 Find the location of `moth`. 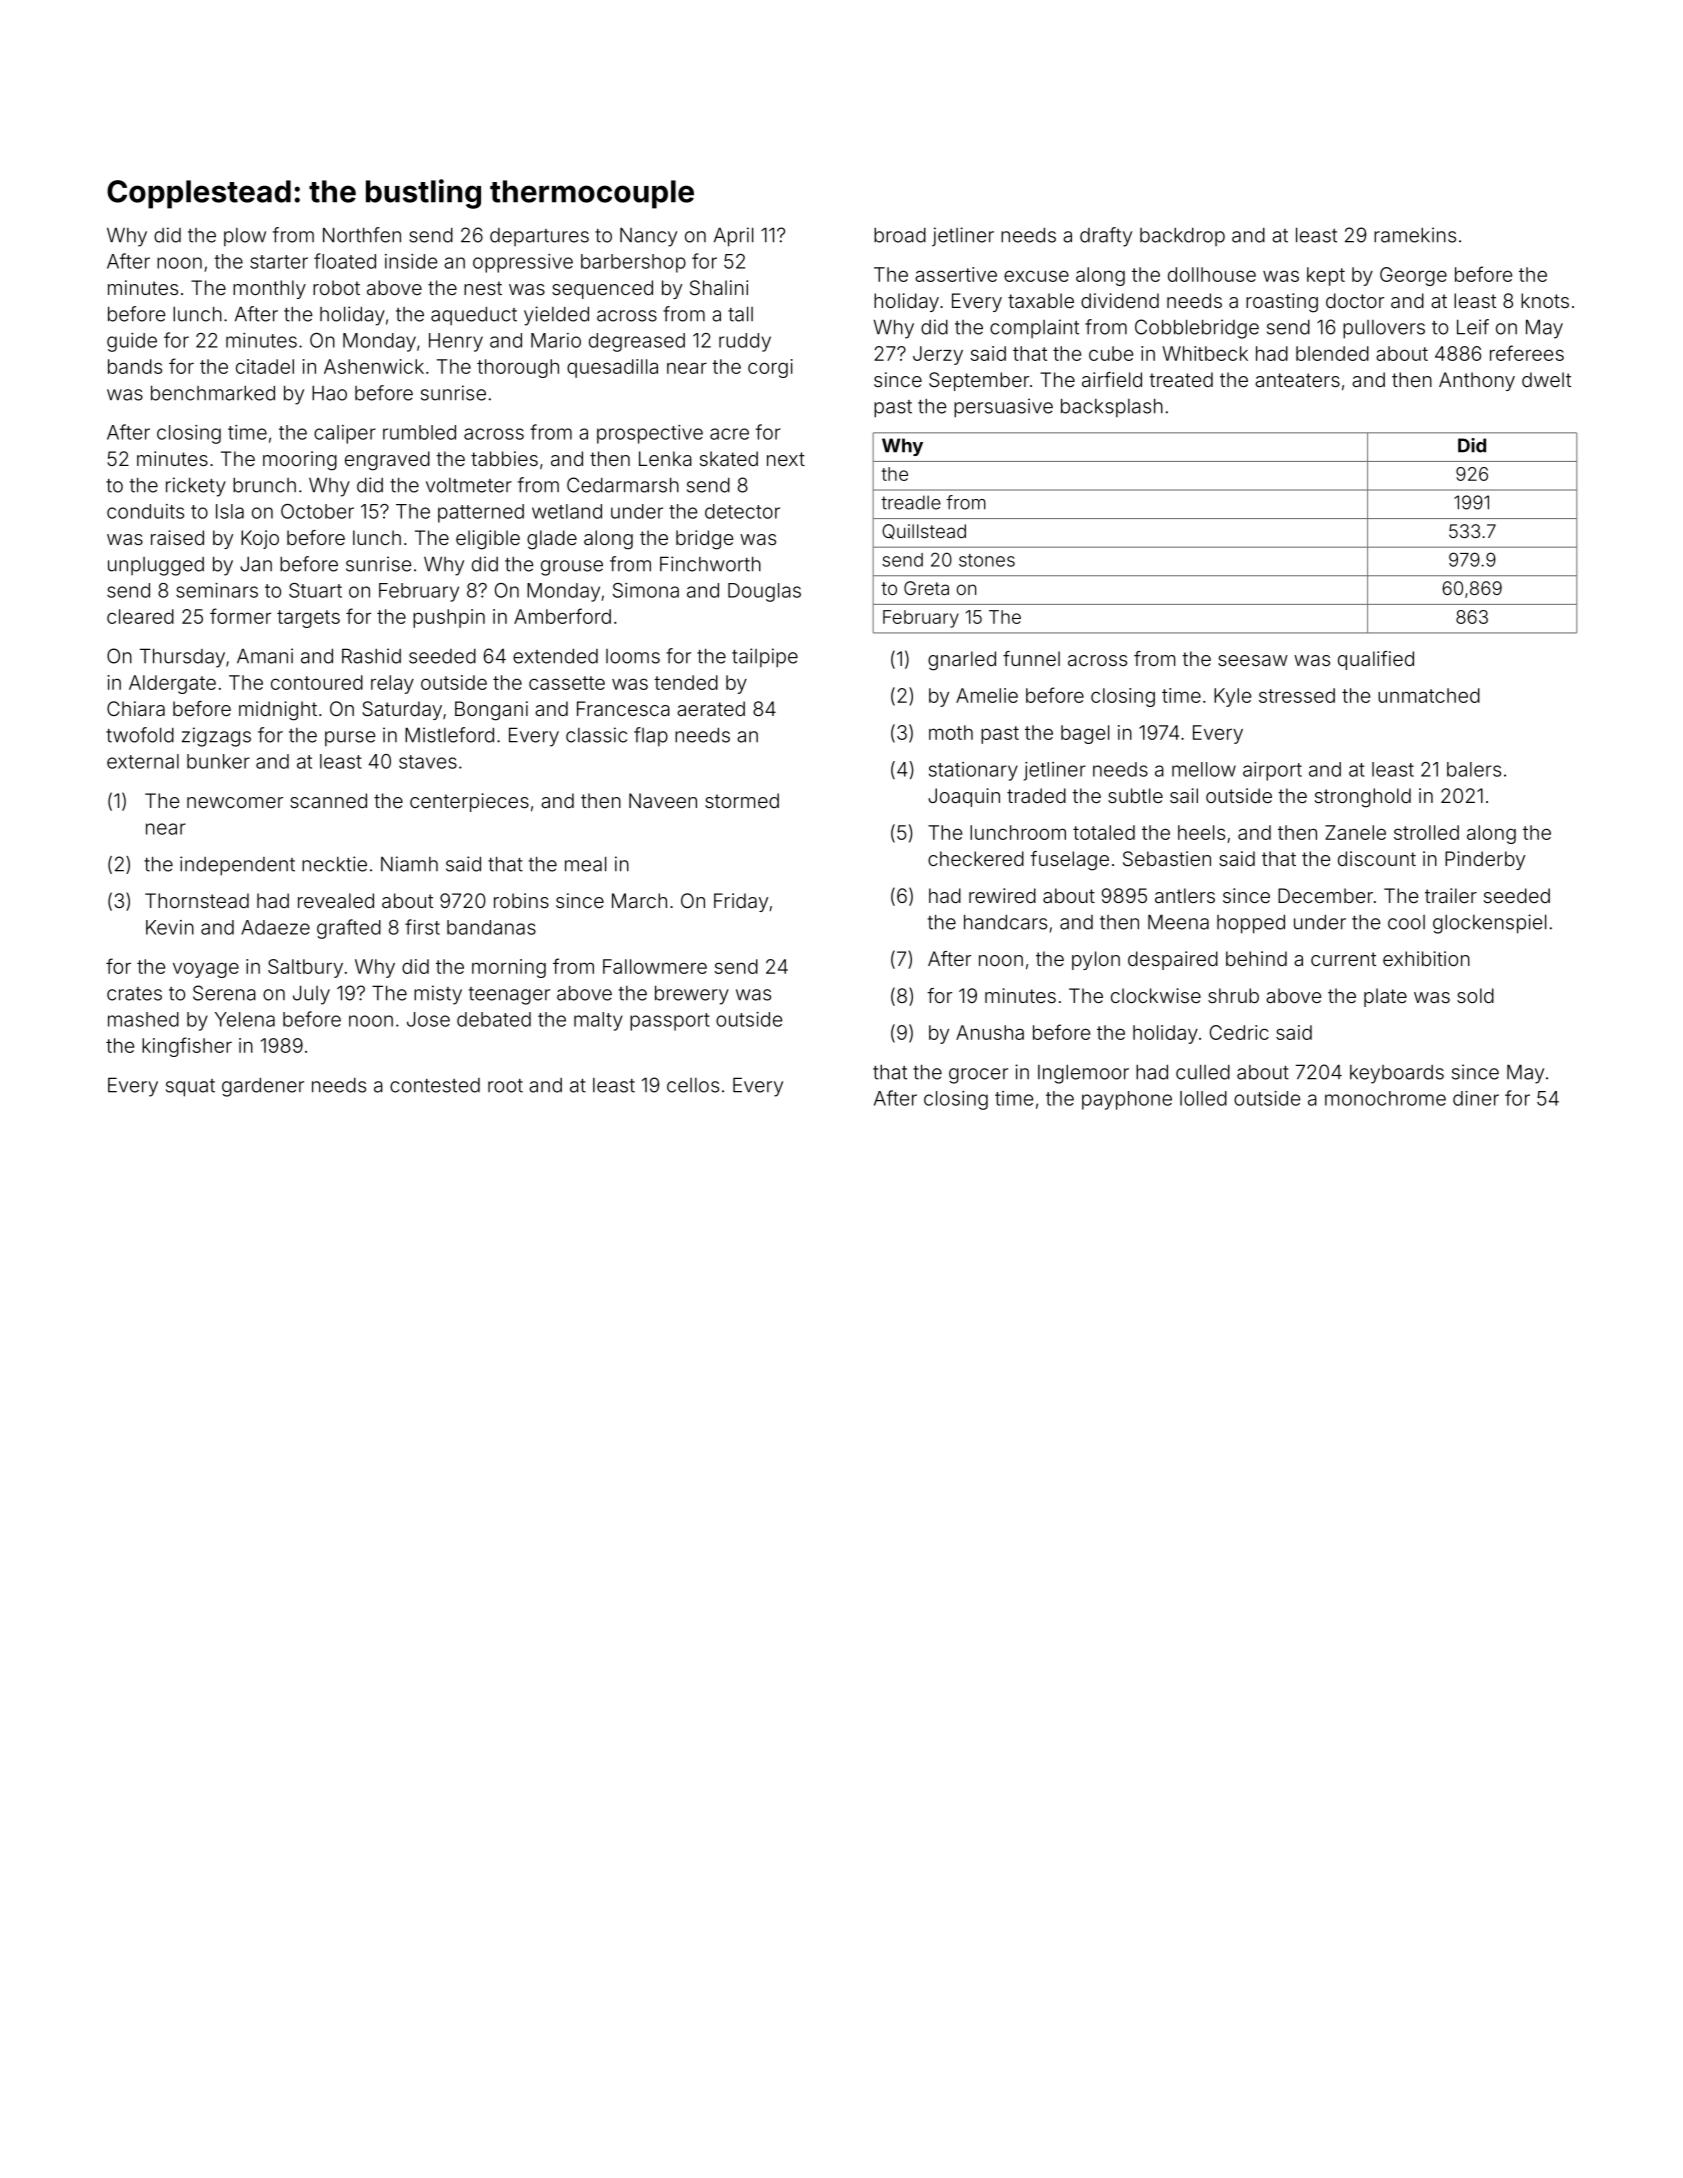

moth is located at coordinates (951, 732).
